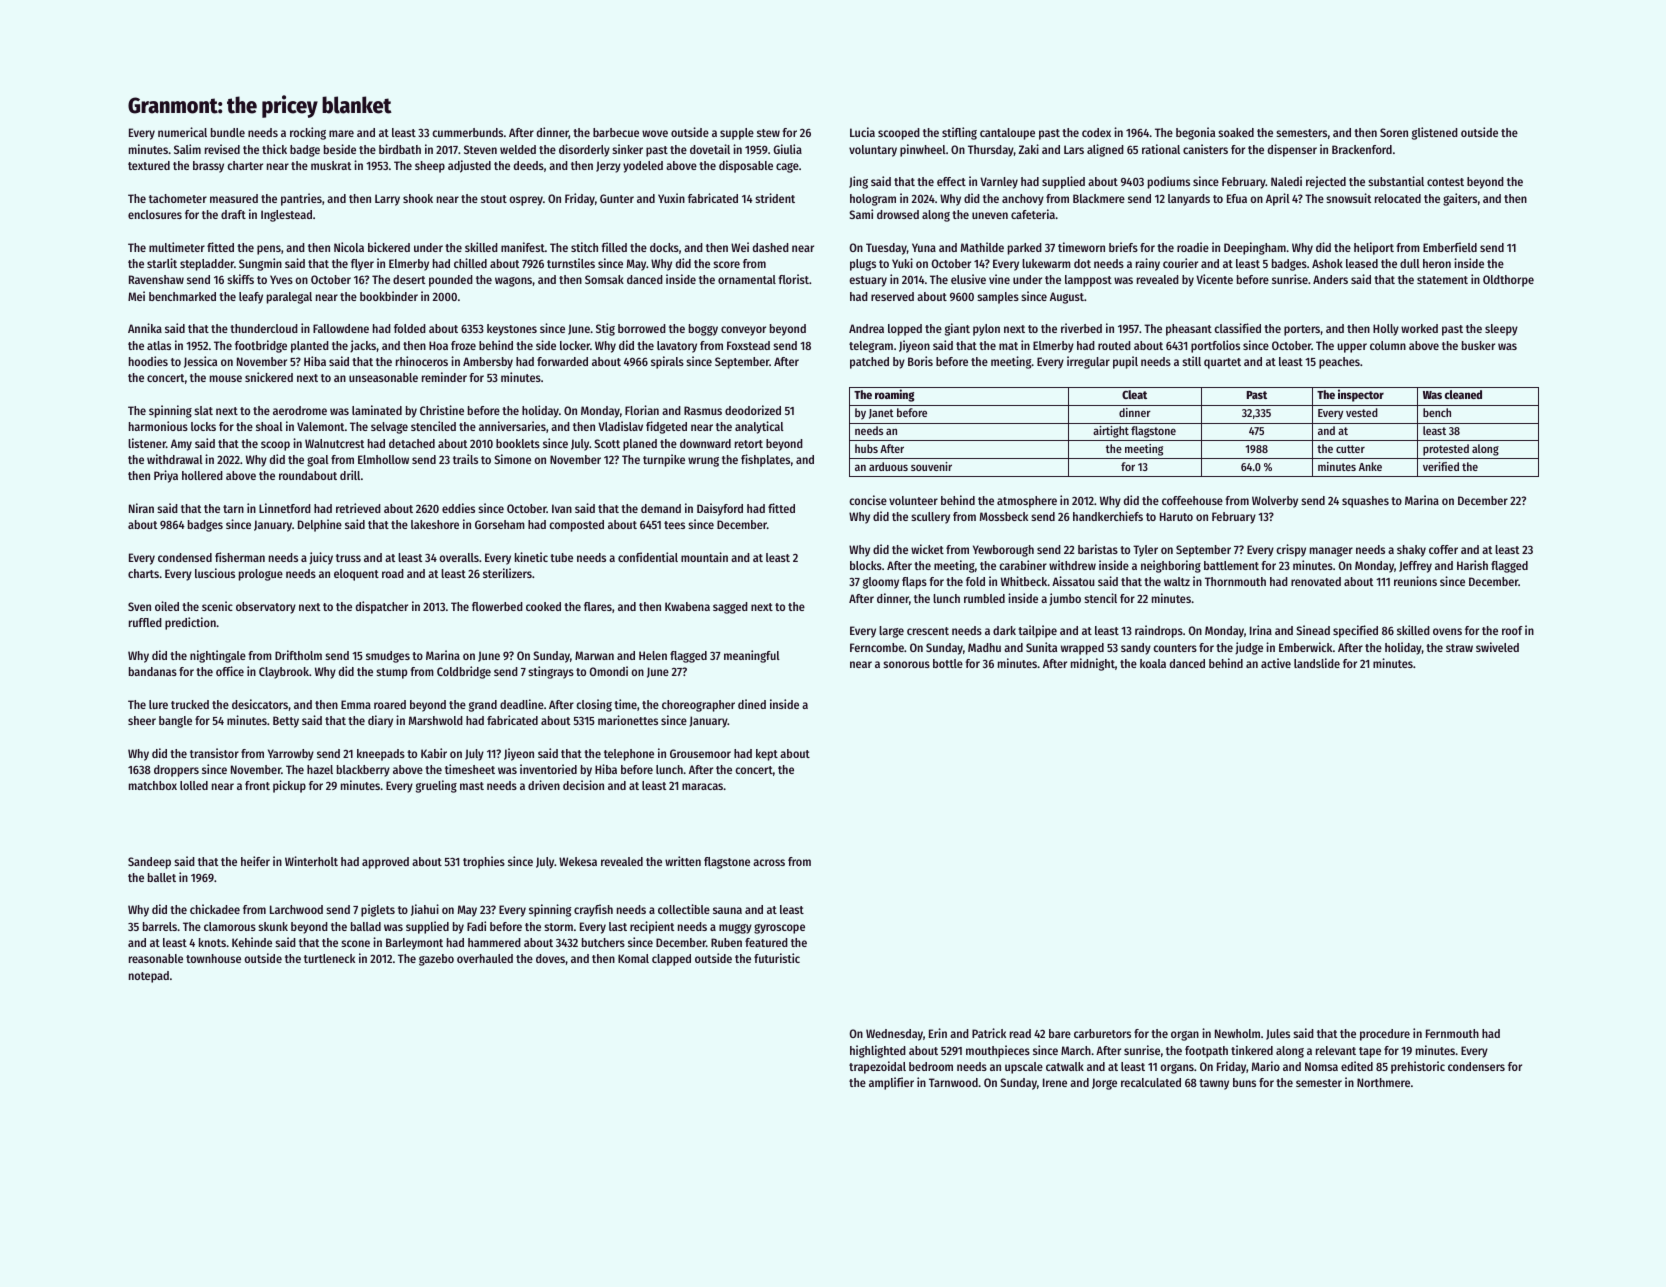  Describe the element at coordinates (1472, 565) in the page. I see `Harish` at that location.
